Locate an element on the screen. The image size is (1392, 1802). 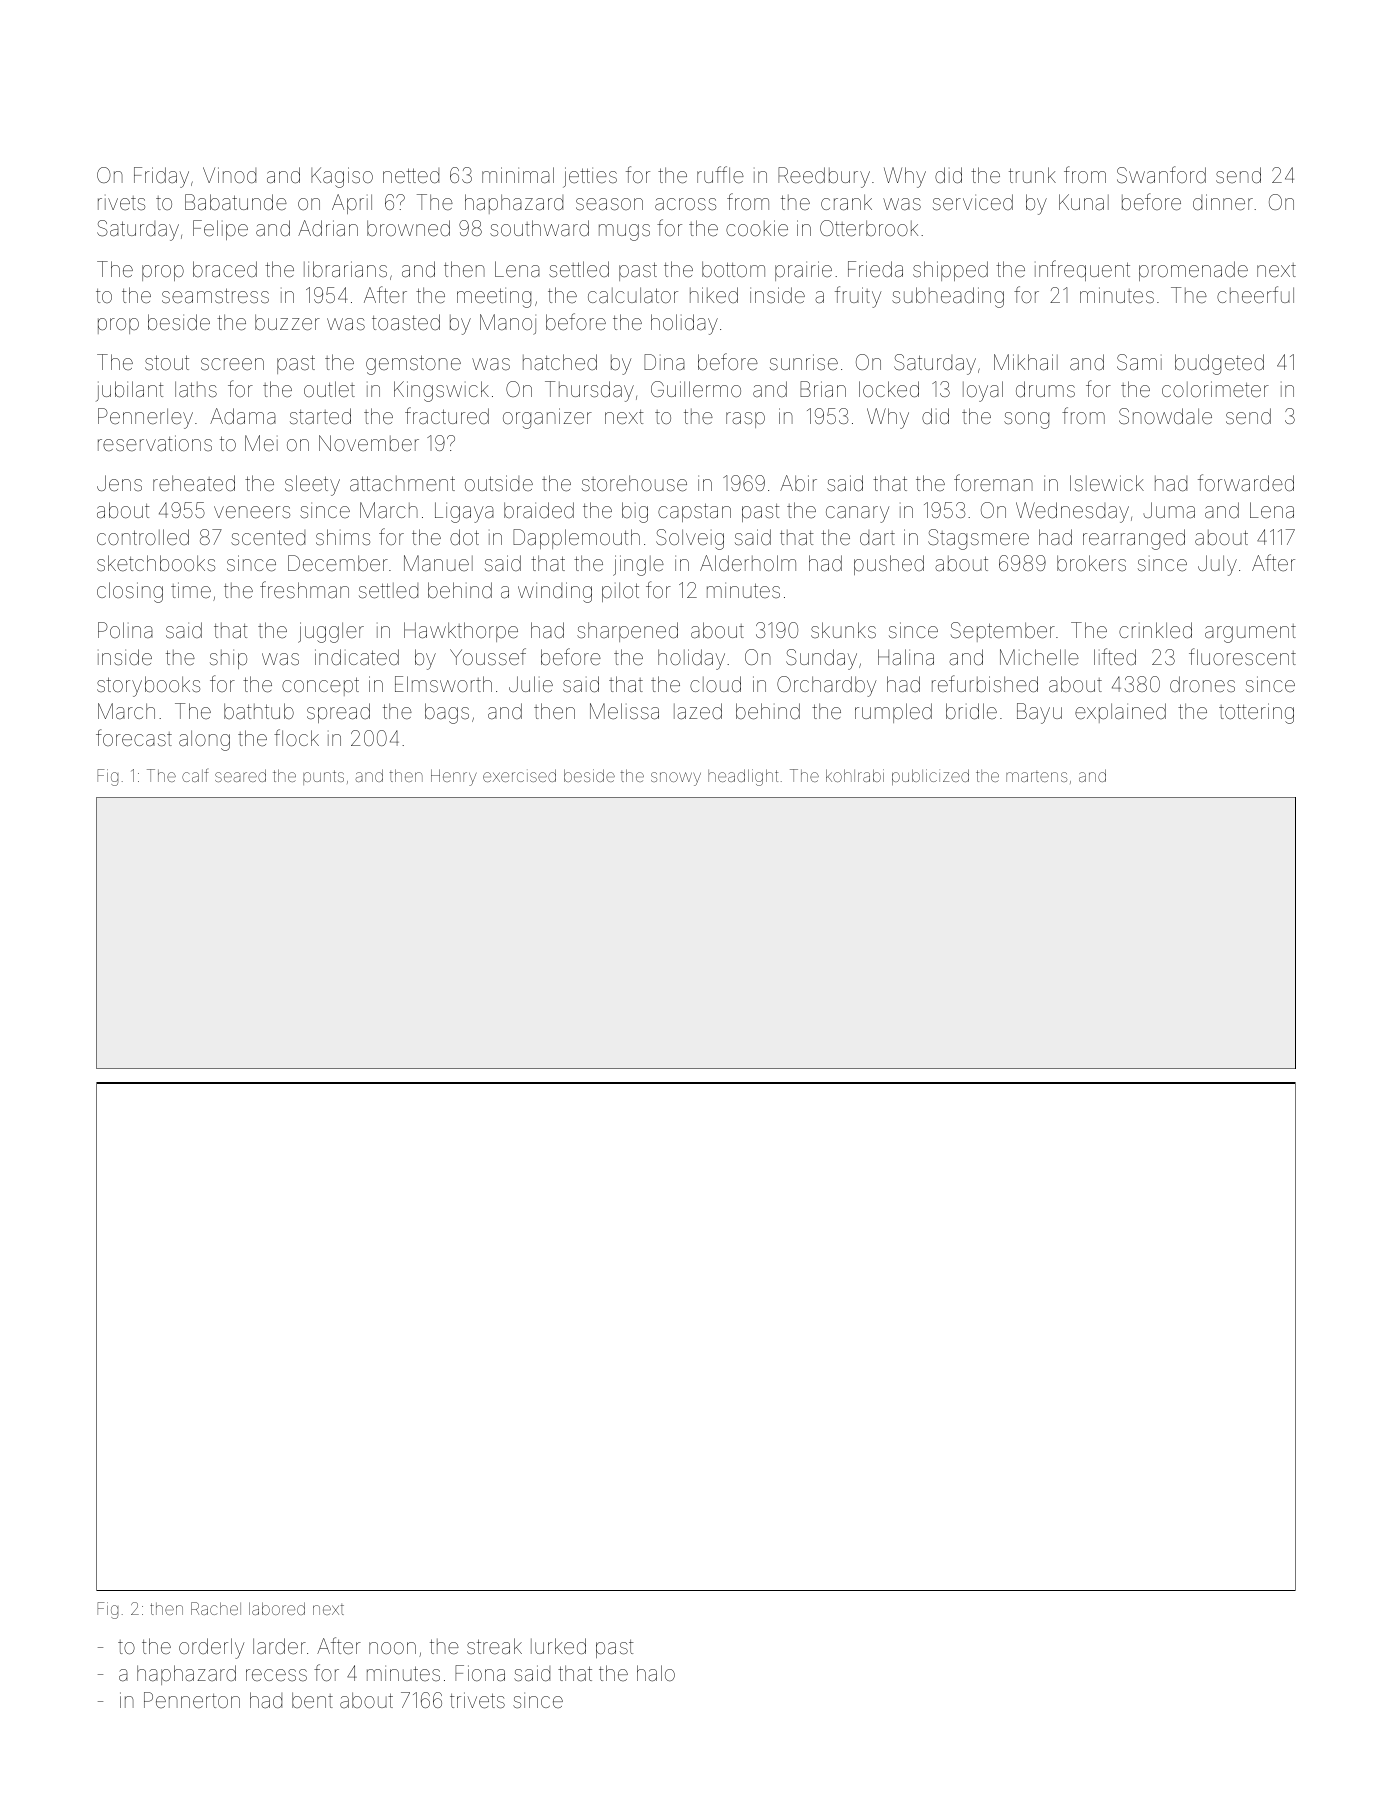
martens is located at coordinates (1036, 776).
